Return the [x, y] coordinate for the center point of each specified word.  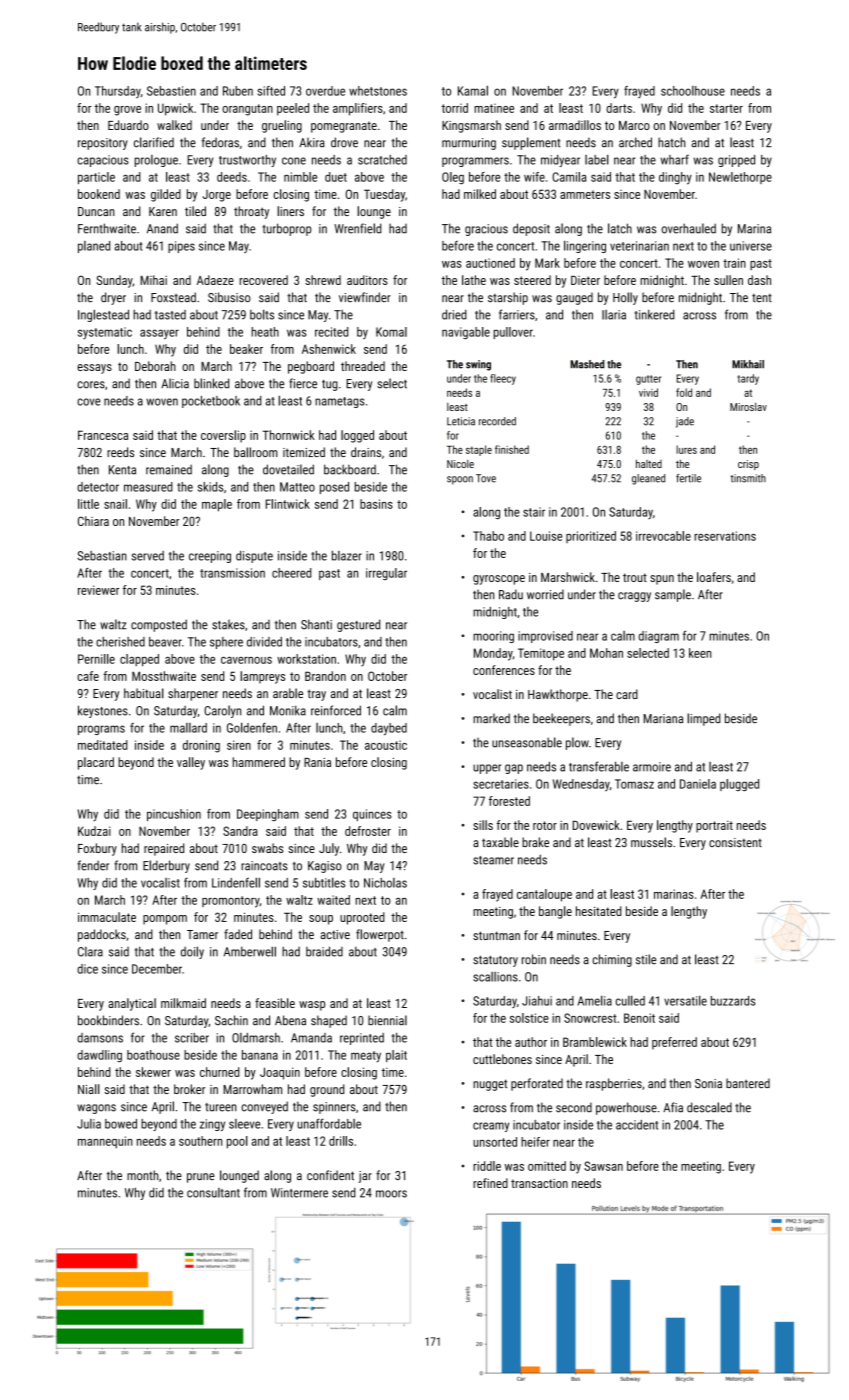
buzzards [733, 1001]
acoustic [386, 745]
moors [391, 1194]
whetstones [378, 91]
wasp [312, 1006]
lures [686, 449]
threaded [363, 366]
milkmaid [183, 1003]
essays [94, 369]
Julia [89, 1124]
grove [127, 111]
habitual [144, 693]
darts [619, 108]
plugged [739, 785]
